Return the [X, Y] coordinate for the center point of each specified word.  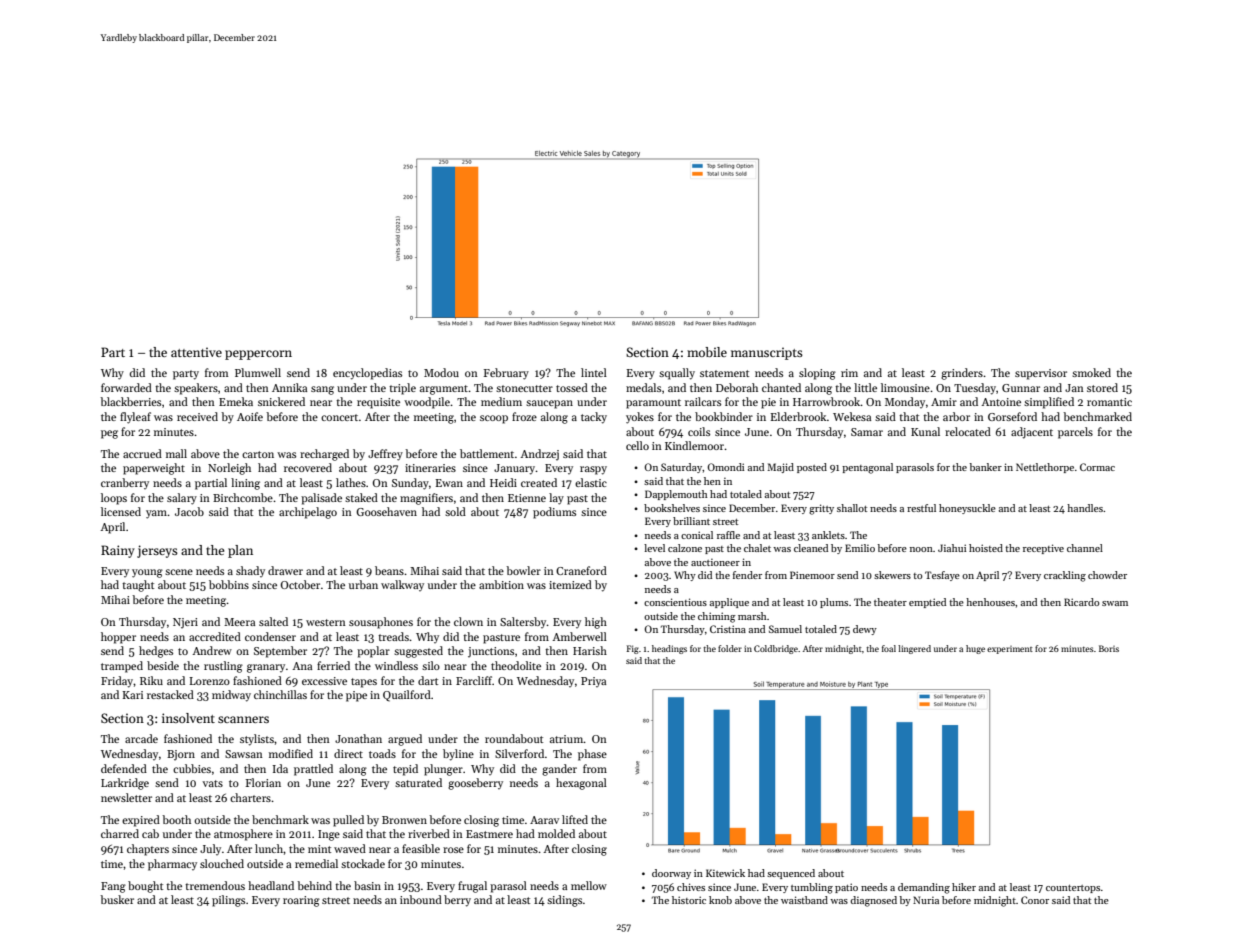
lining [245, 484]
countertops [1073, 889]
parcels [1075, 433]
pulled [348, 821]
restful [921, 508]
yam [157, 514]
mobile [707, 352]
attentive [196, 352]
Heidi [503, 482]
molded [556, 833]
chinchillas [280, 694]
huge [975, 649]
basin [367, 885]
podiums [554, 513]
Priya [593, 682]
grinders [962, 374]
